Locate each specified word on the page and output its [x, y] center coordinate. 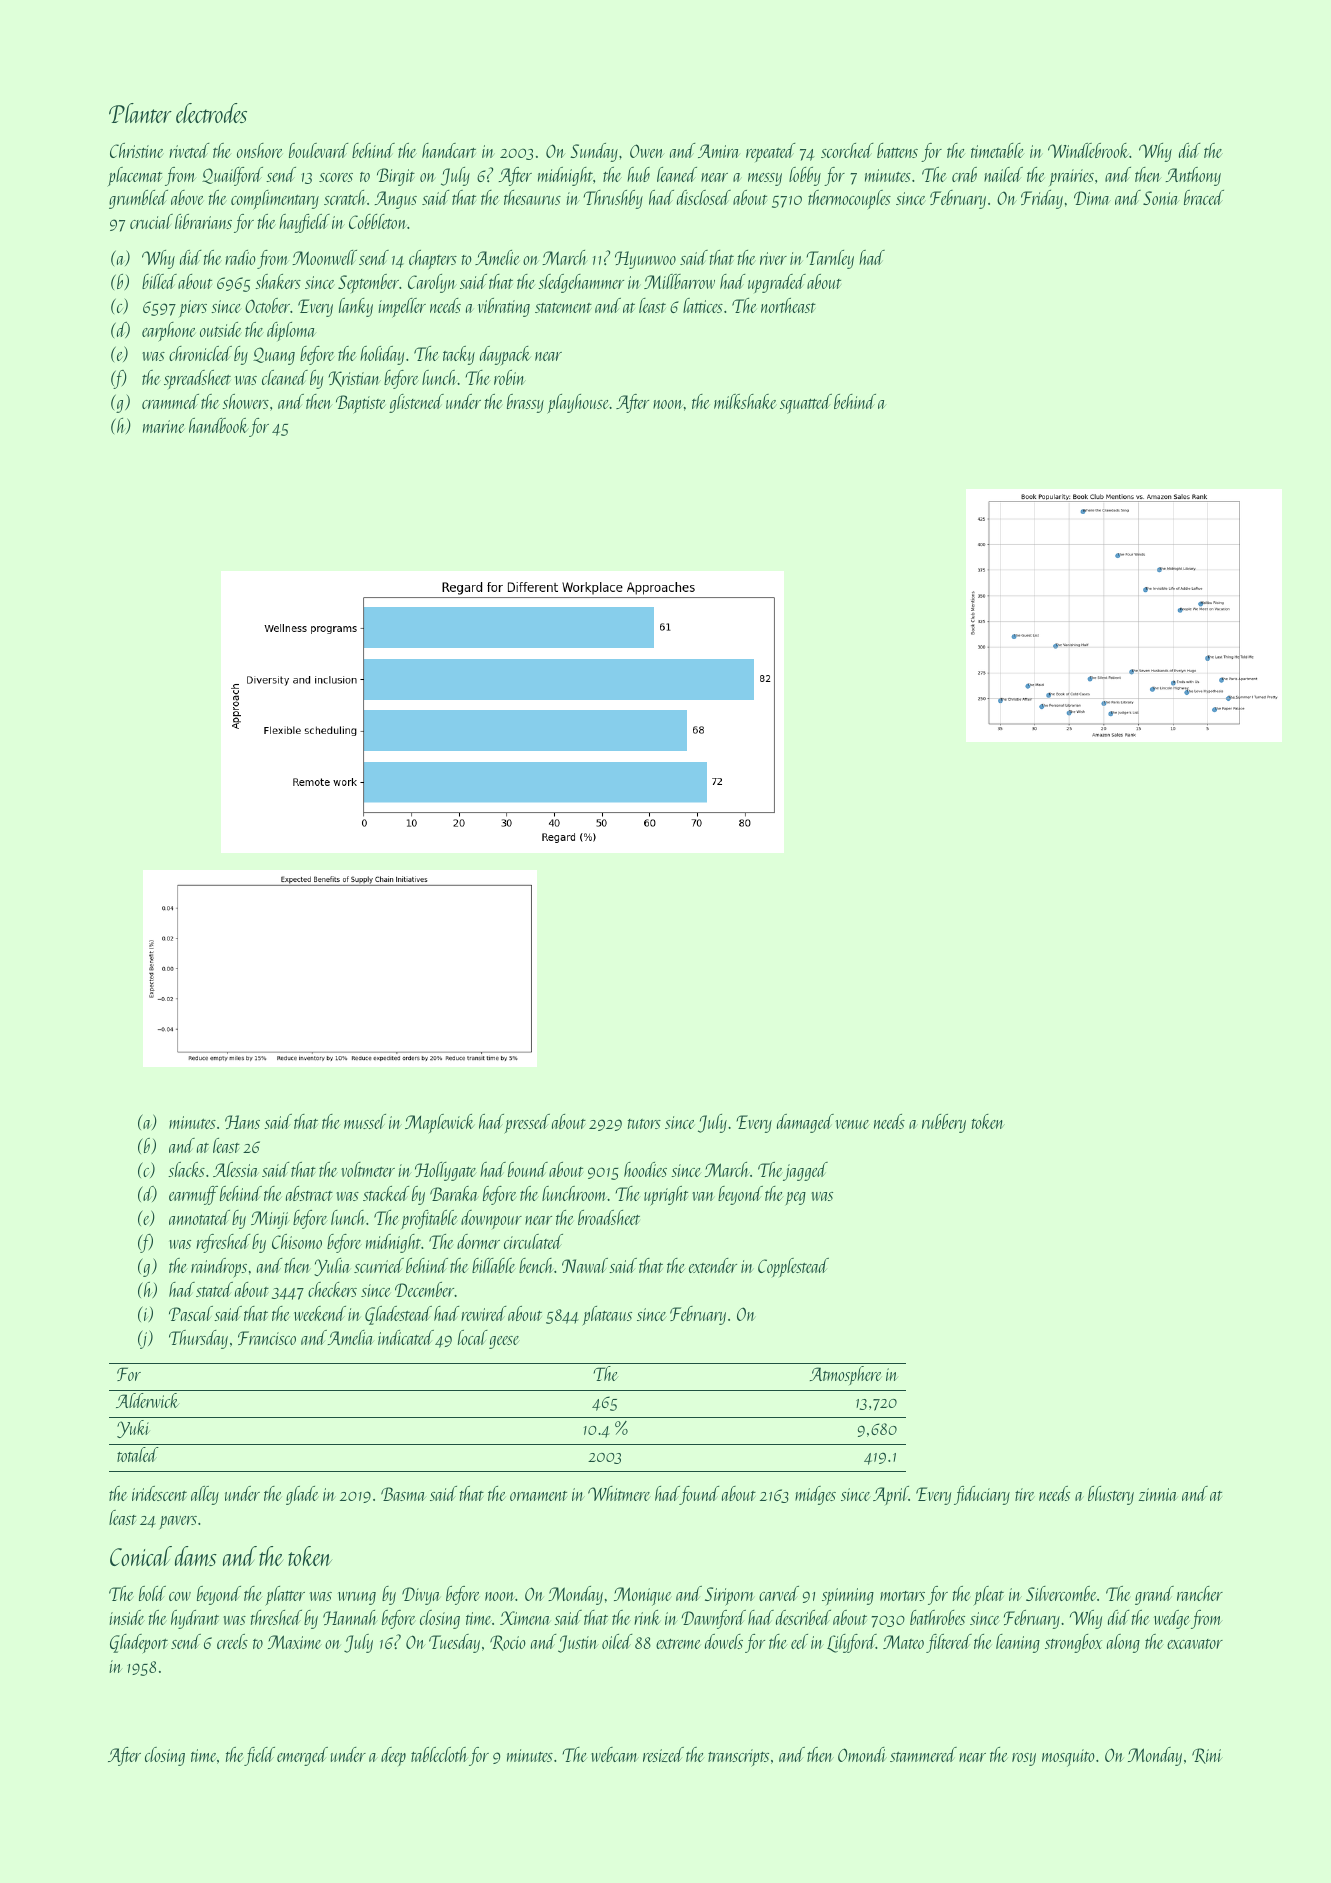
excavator [1195, 1644]
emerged [302, 1756]
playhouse [578, 404]
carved [779, 1593]
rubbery [944, 1123]
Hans [242, 1122]
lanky [356, 307]
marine [163, 426]
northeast [788, 305]
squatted [806, 404]
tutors [644, 1124]
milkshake [745, 401]
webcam [615, 1754]
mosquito [1068, 1758]
